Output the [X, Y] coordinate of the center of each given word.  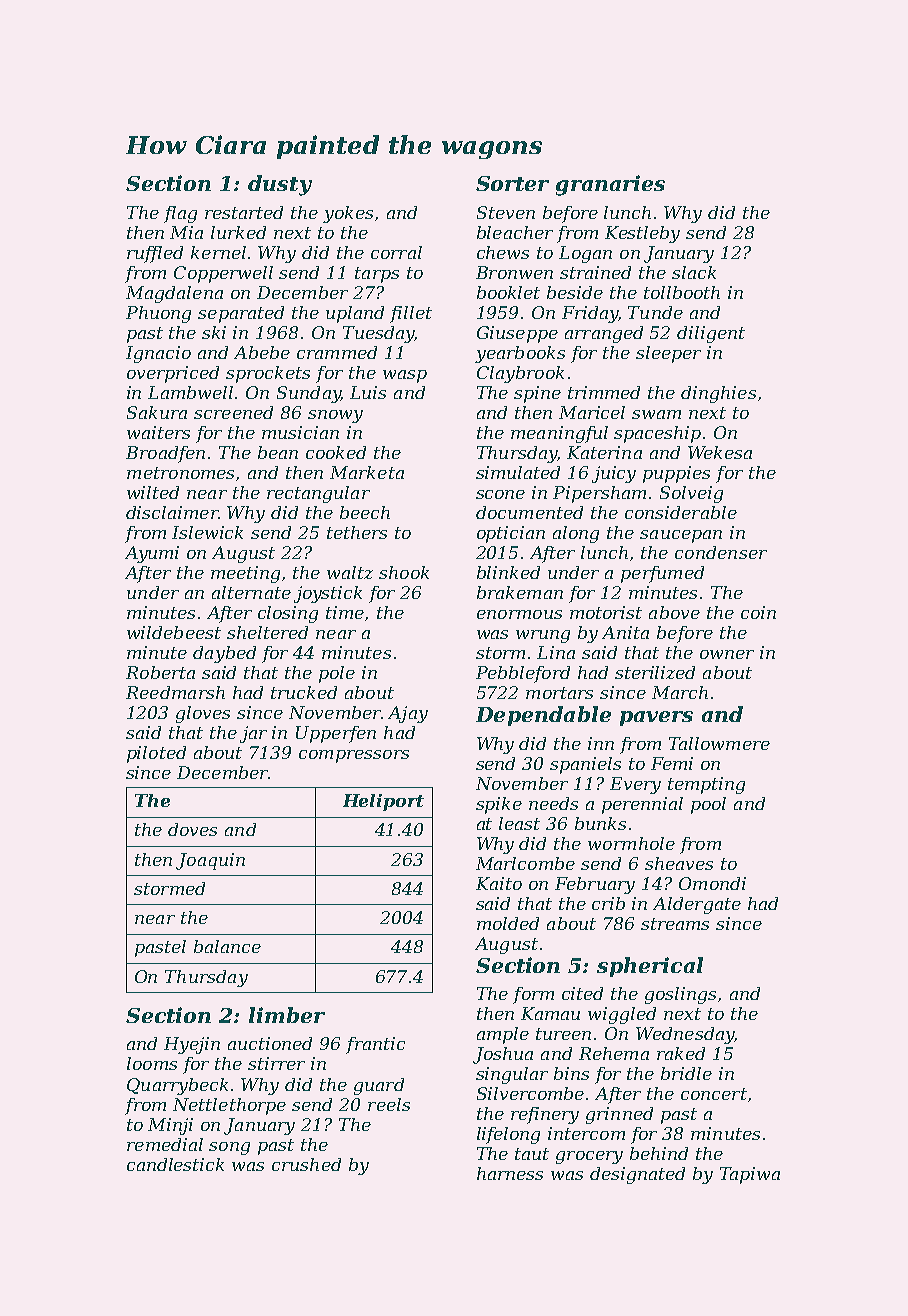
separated [241, 314]
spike [499, 805]
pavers [656, 718]
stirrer [276, 1063]
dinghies [718, 394]
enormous [519, 614]
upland [355, 314]
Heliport [383, 802]
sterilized [655, 672]
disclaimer [172, 512]
